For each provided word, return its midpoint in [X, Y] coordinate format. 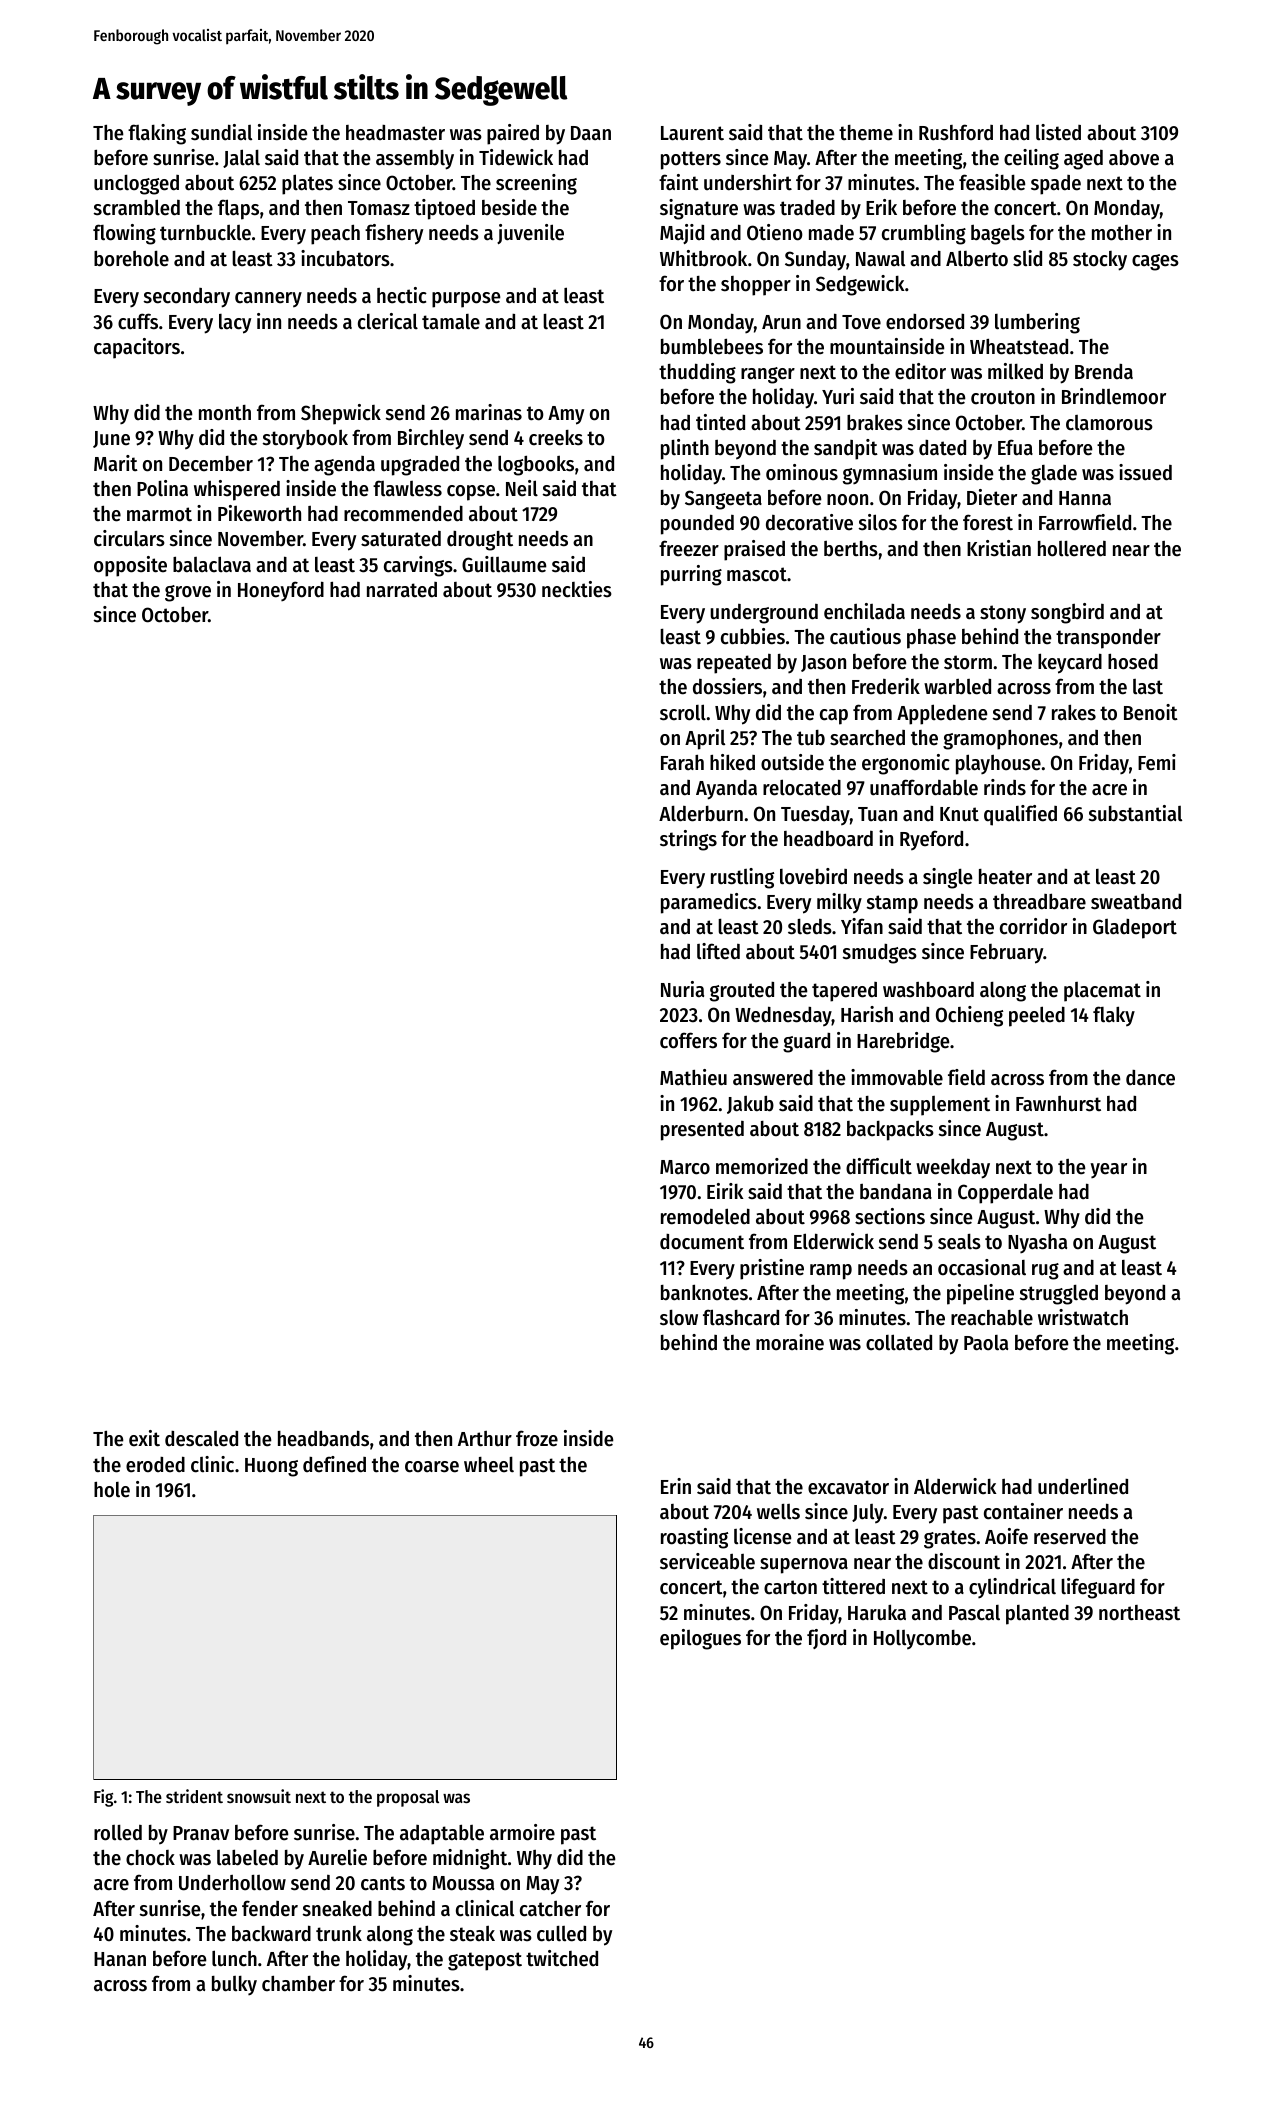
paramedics [709, 903]
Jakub [750, 1104]
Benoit [1151, 712]
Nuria [682, 989]
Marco [685, 1167]
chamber [298, 1984]
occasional [982, 1267]
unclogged [136, 185]
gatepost [485, 1961]
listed [1058, 132]
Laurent [692, 133]
